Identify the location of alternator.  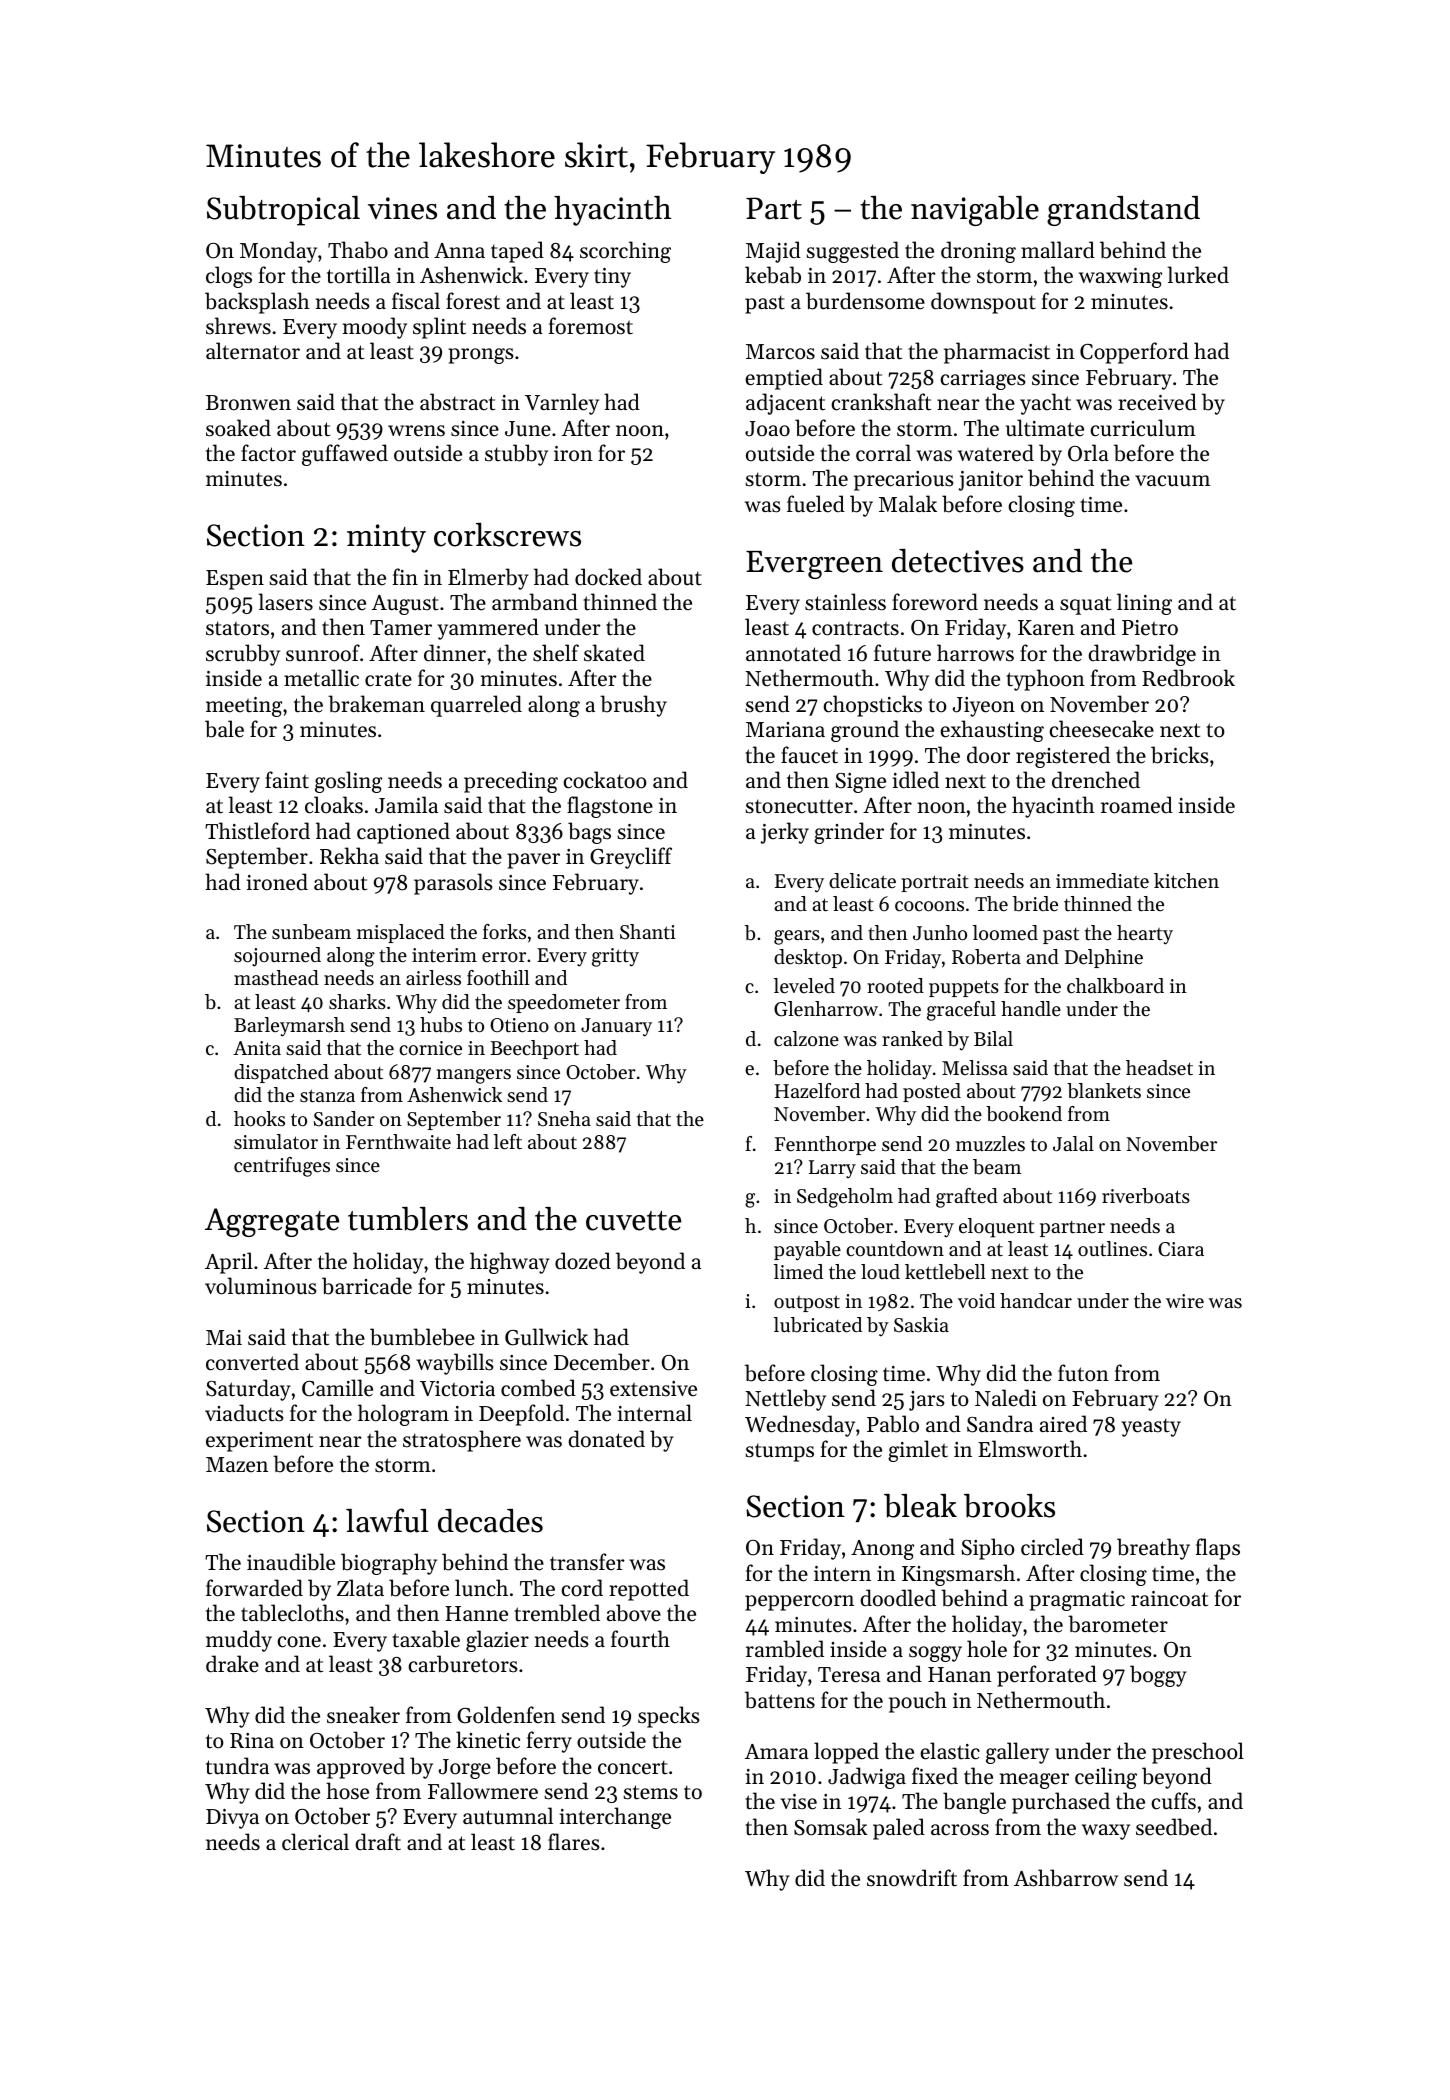
(253, 351).
